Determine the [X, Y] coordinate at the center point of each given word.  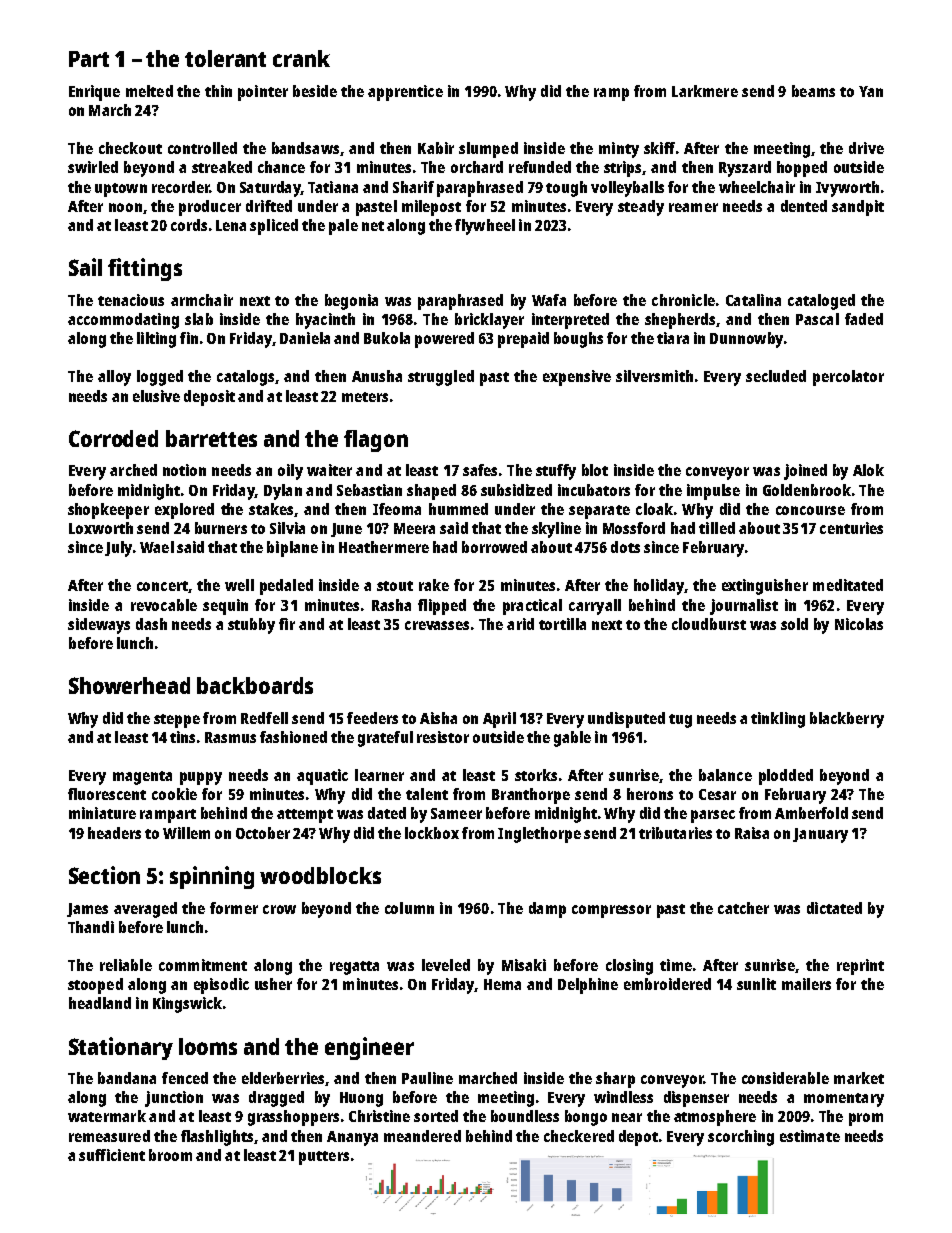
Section [104, 875]
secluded [776, 376]
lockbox [432, 833]
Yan [871, 91]
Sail [85, 267]
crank [301, 58]
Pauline [427, 1078]
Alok [868, 470]
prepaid [523, 340]
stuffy [556, 472]
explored [184, 511]
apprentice [405, 93]
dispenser [696, 1099]
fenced [185, 1078]
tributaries [675, 833]
